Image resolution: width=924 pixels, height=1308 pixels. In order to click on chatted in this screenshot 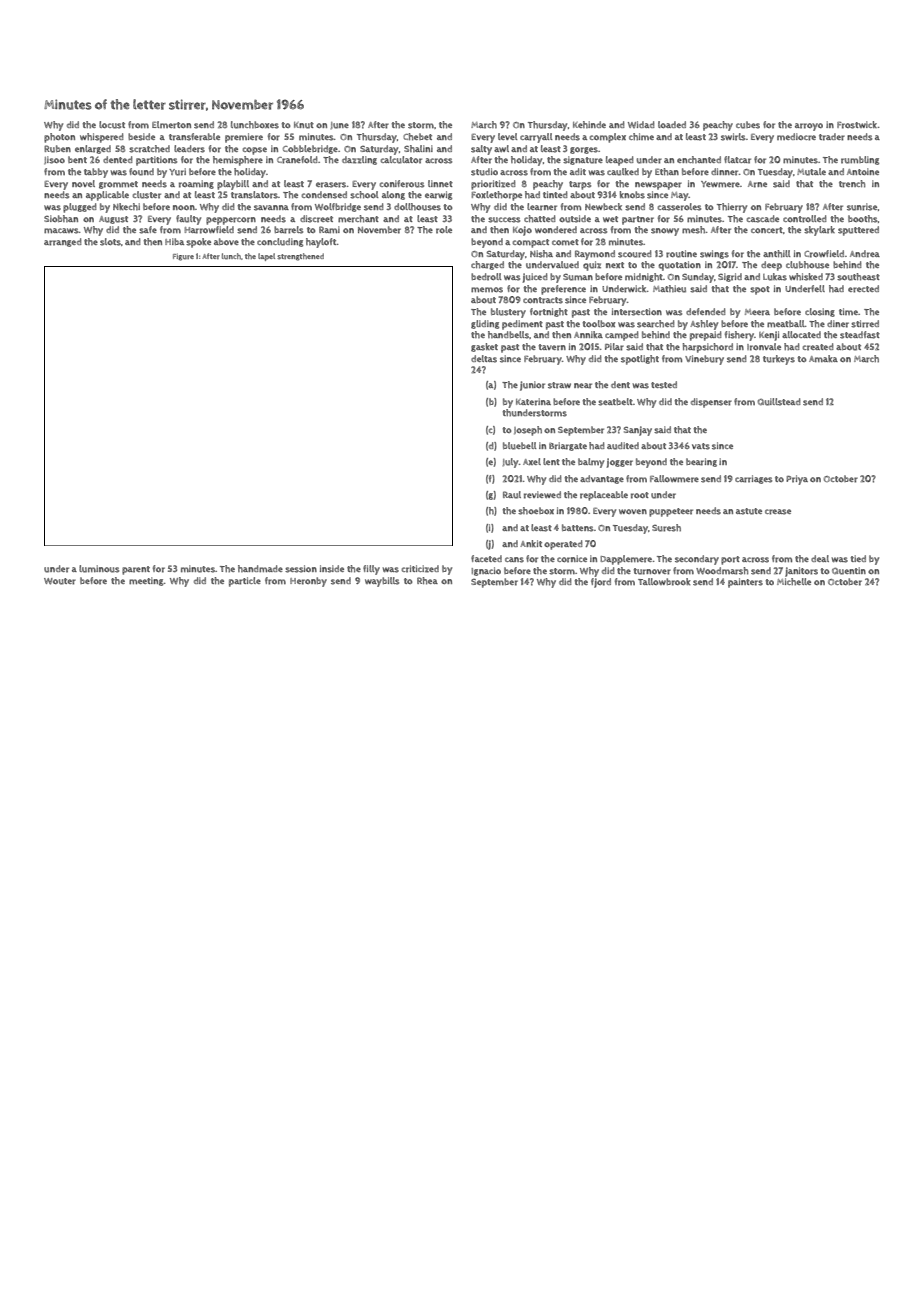, I will do `click(540, 219)`.
